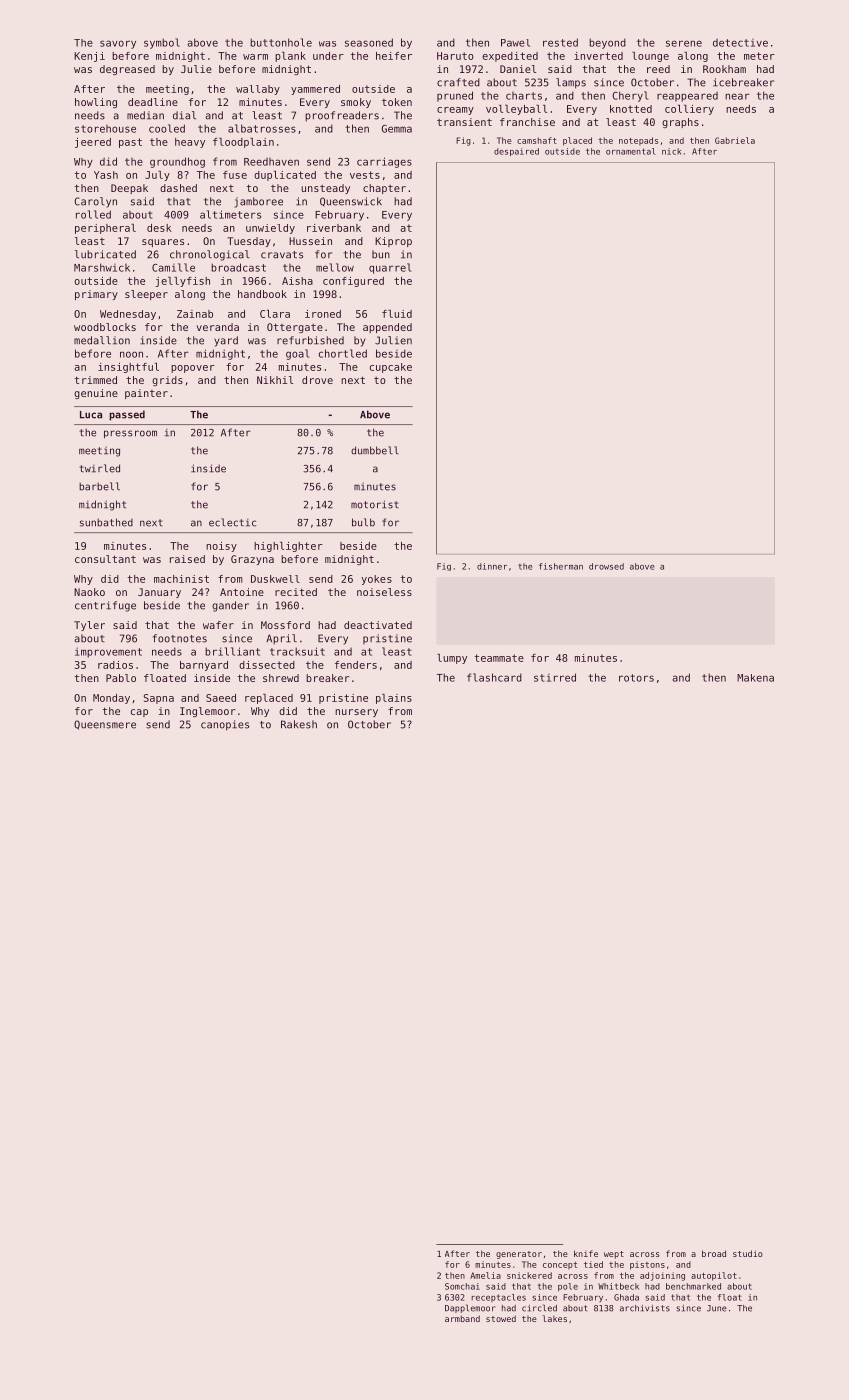  Describe the element at coordinates (159, 228) in the screenshot. I see `desk` at that location.
